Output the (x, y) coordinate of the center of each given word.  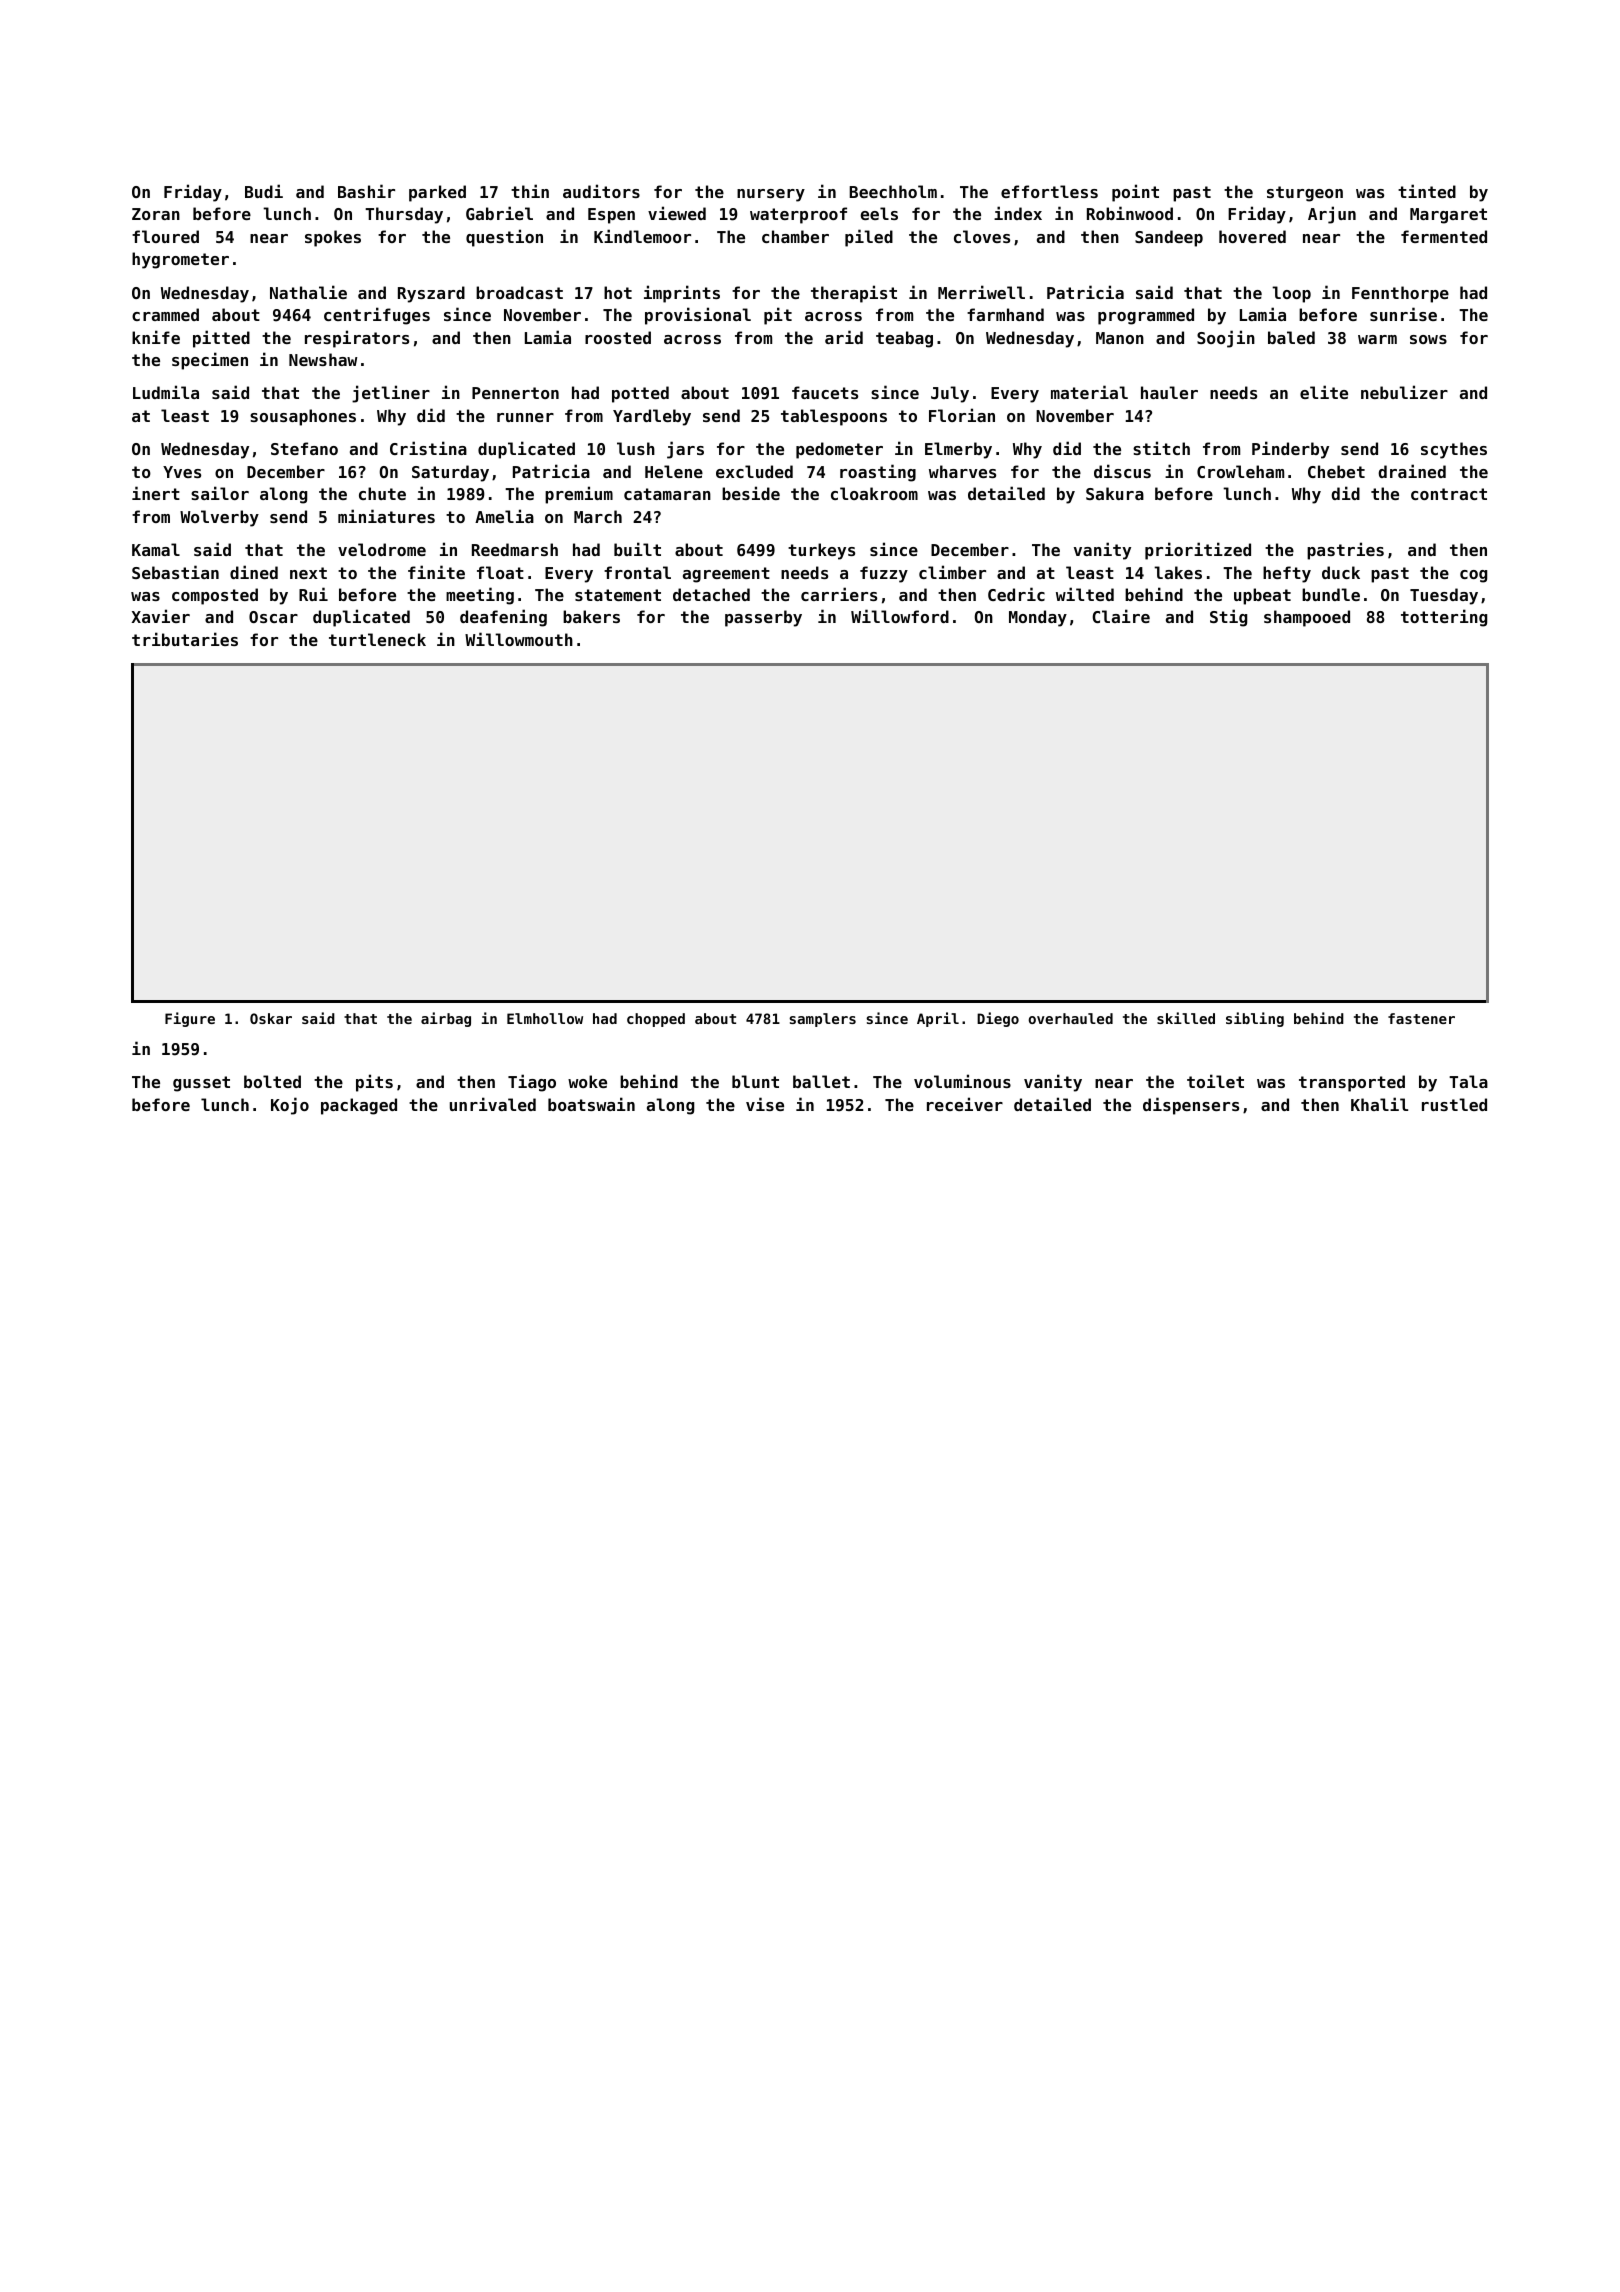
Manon (1120, 338)
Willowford (900, 616)
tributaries (185, 639)
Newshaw (323, 359)
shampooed (1307, 618)
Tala (1468, 1081)
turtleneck (377, 639)
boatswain (591, 1104)
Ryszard (431, 294)
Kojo (290, 1106)
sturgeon (1305, 194)
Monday (1038, 618)
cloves (982, 236)
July (950, 394)
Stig (1228, 618)
